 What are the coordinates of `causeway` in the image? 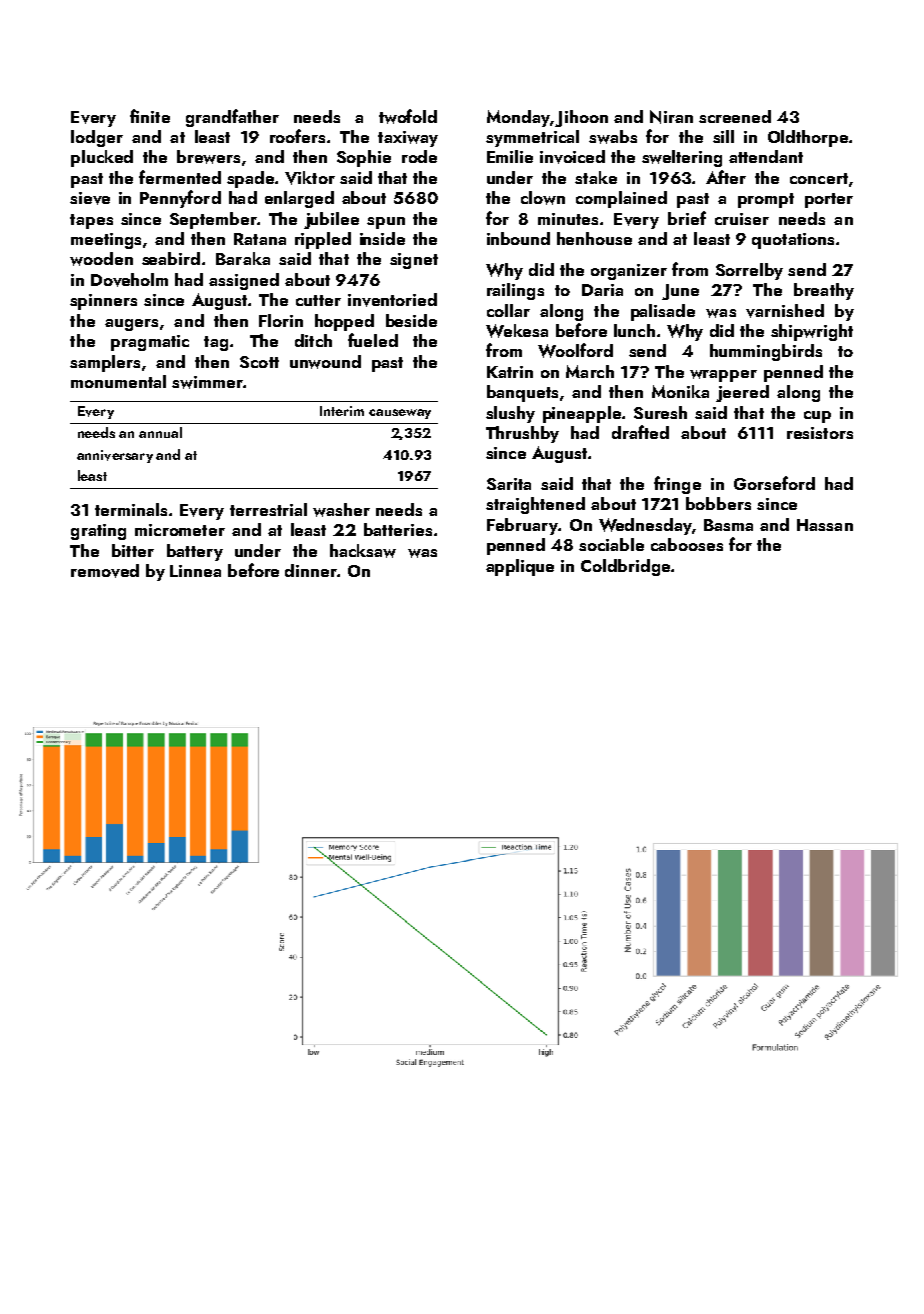 It's located at (400, 414).
